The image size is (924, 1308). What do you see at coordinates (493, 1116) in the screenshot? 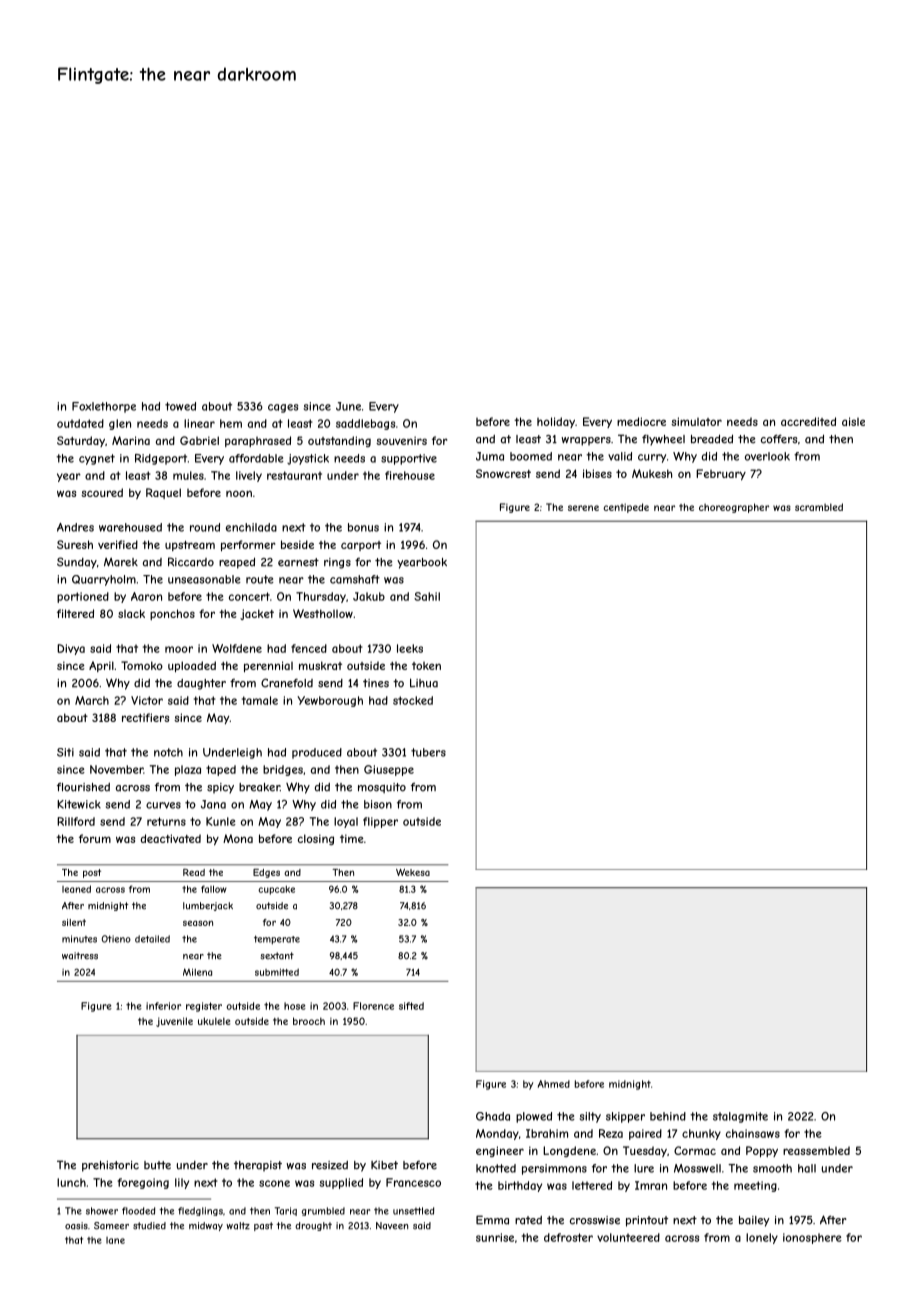
I see `Ghada` at bounding box center [493, 1116].
